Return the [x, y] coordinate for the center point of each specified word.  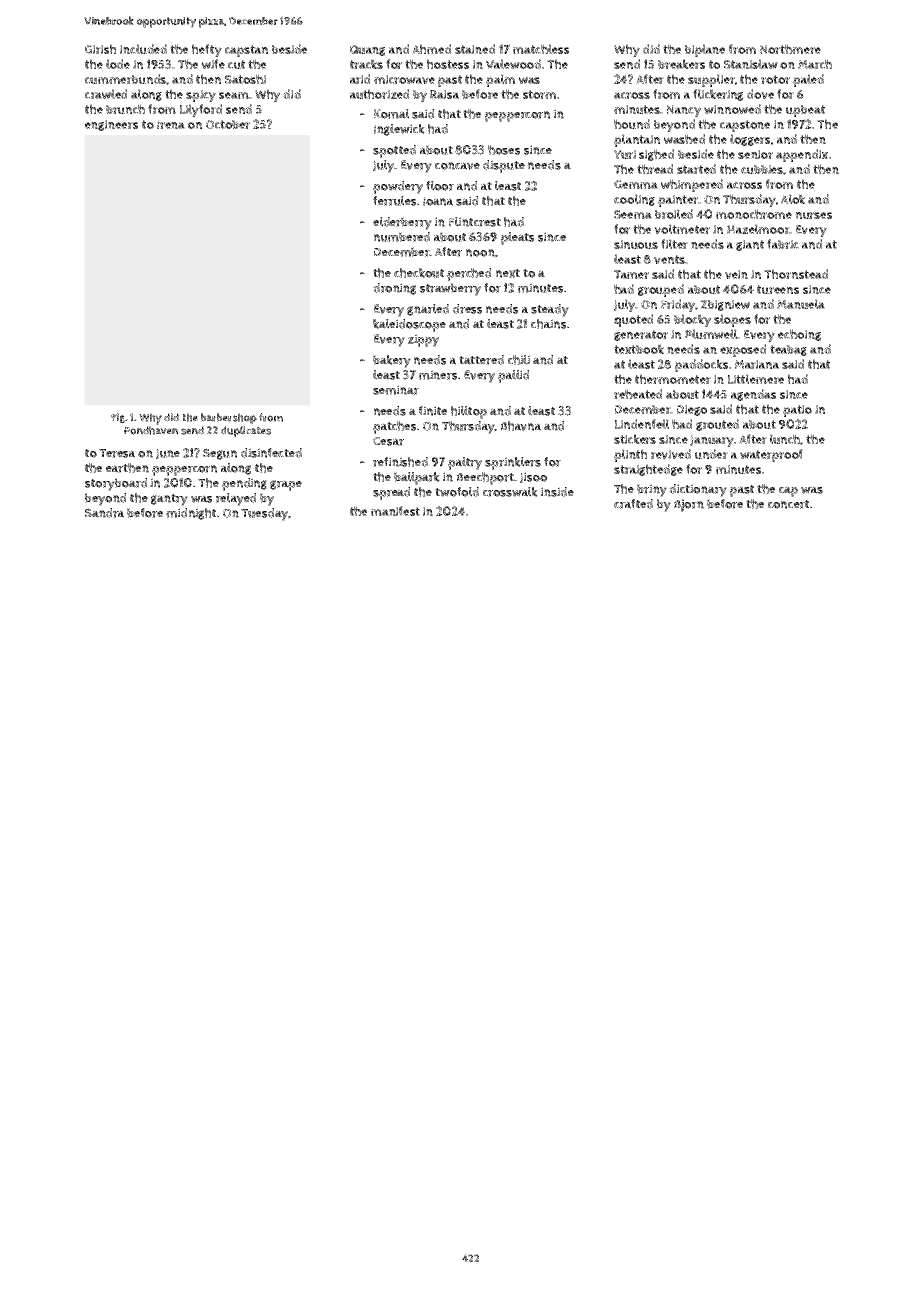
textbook [639, 349]
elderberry [402, 223]
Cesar [388, 441]
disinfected [271, 453]
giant [750, 245]
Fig [118, 418]
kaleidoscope [409, 325]
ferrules [394, 201]
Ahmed [431, 49]
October [228, 124]
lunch [785, 439]
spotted [394, 151]
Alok [793, 199]
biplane [705, 50]
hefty [207, 50]
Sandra [104, 513]
